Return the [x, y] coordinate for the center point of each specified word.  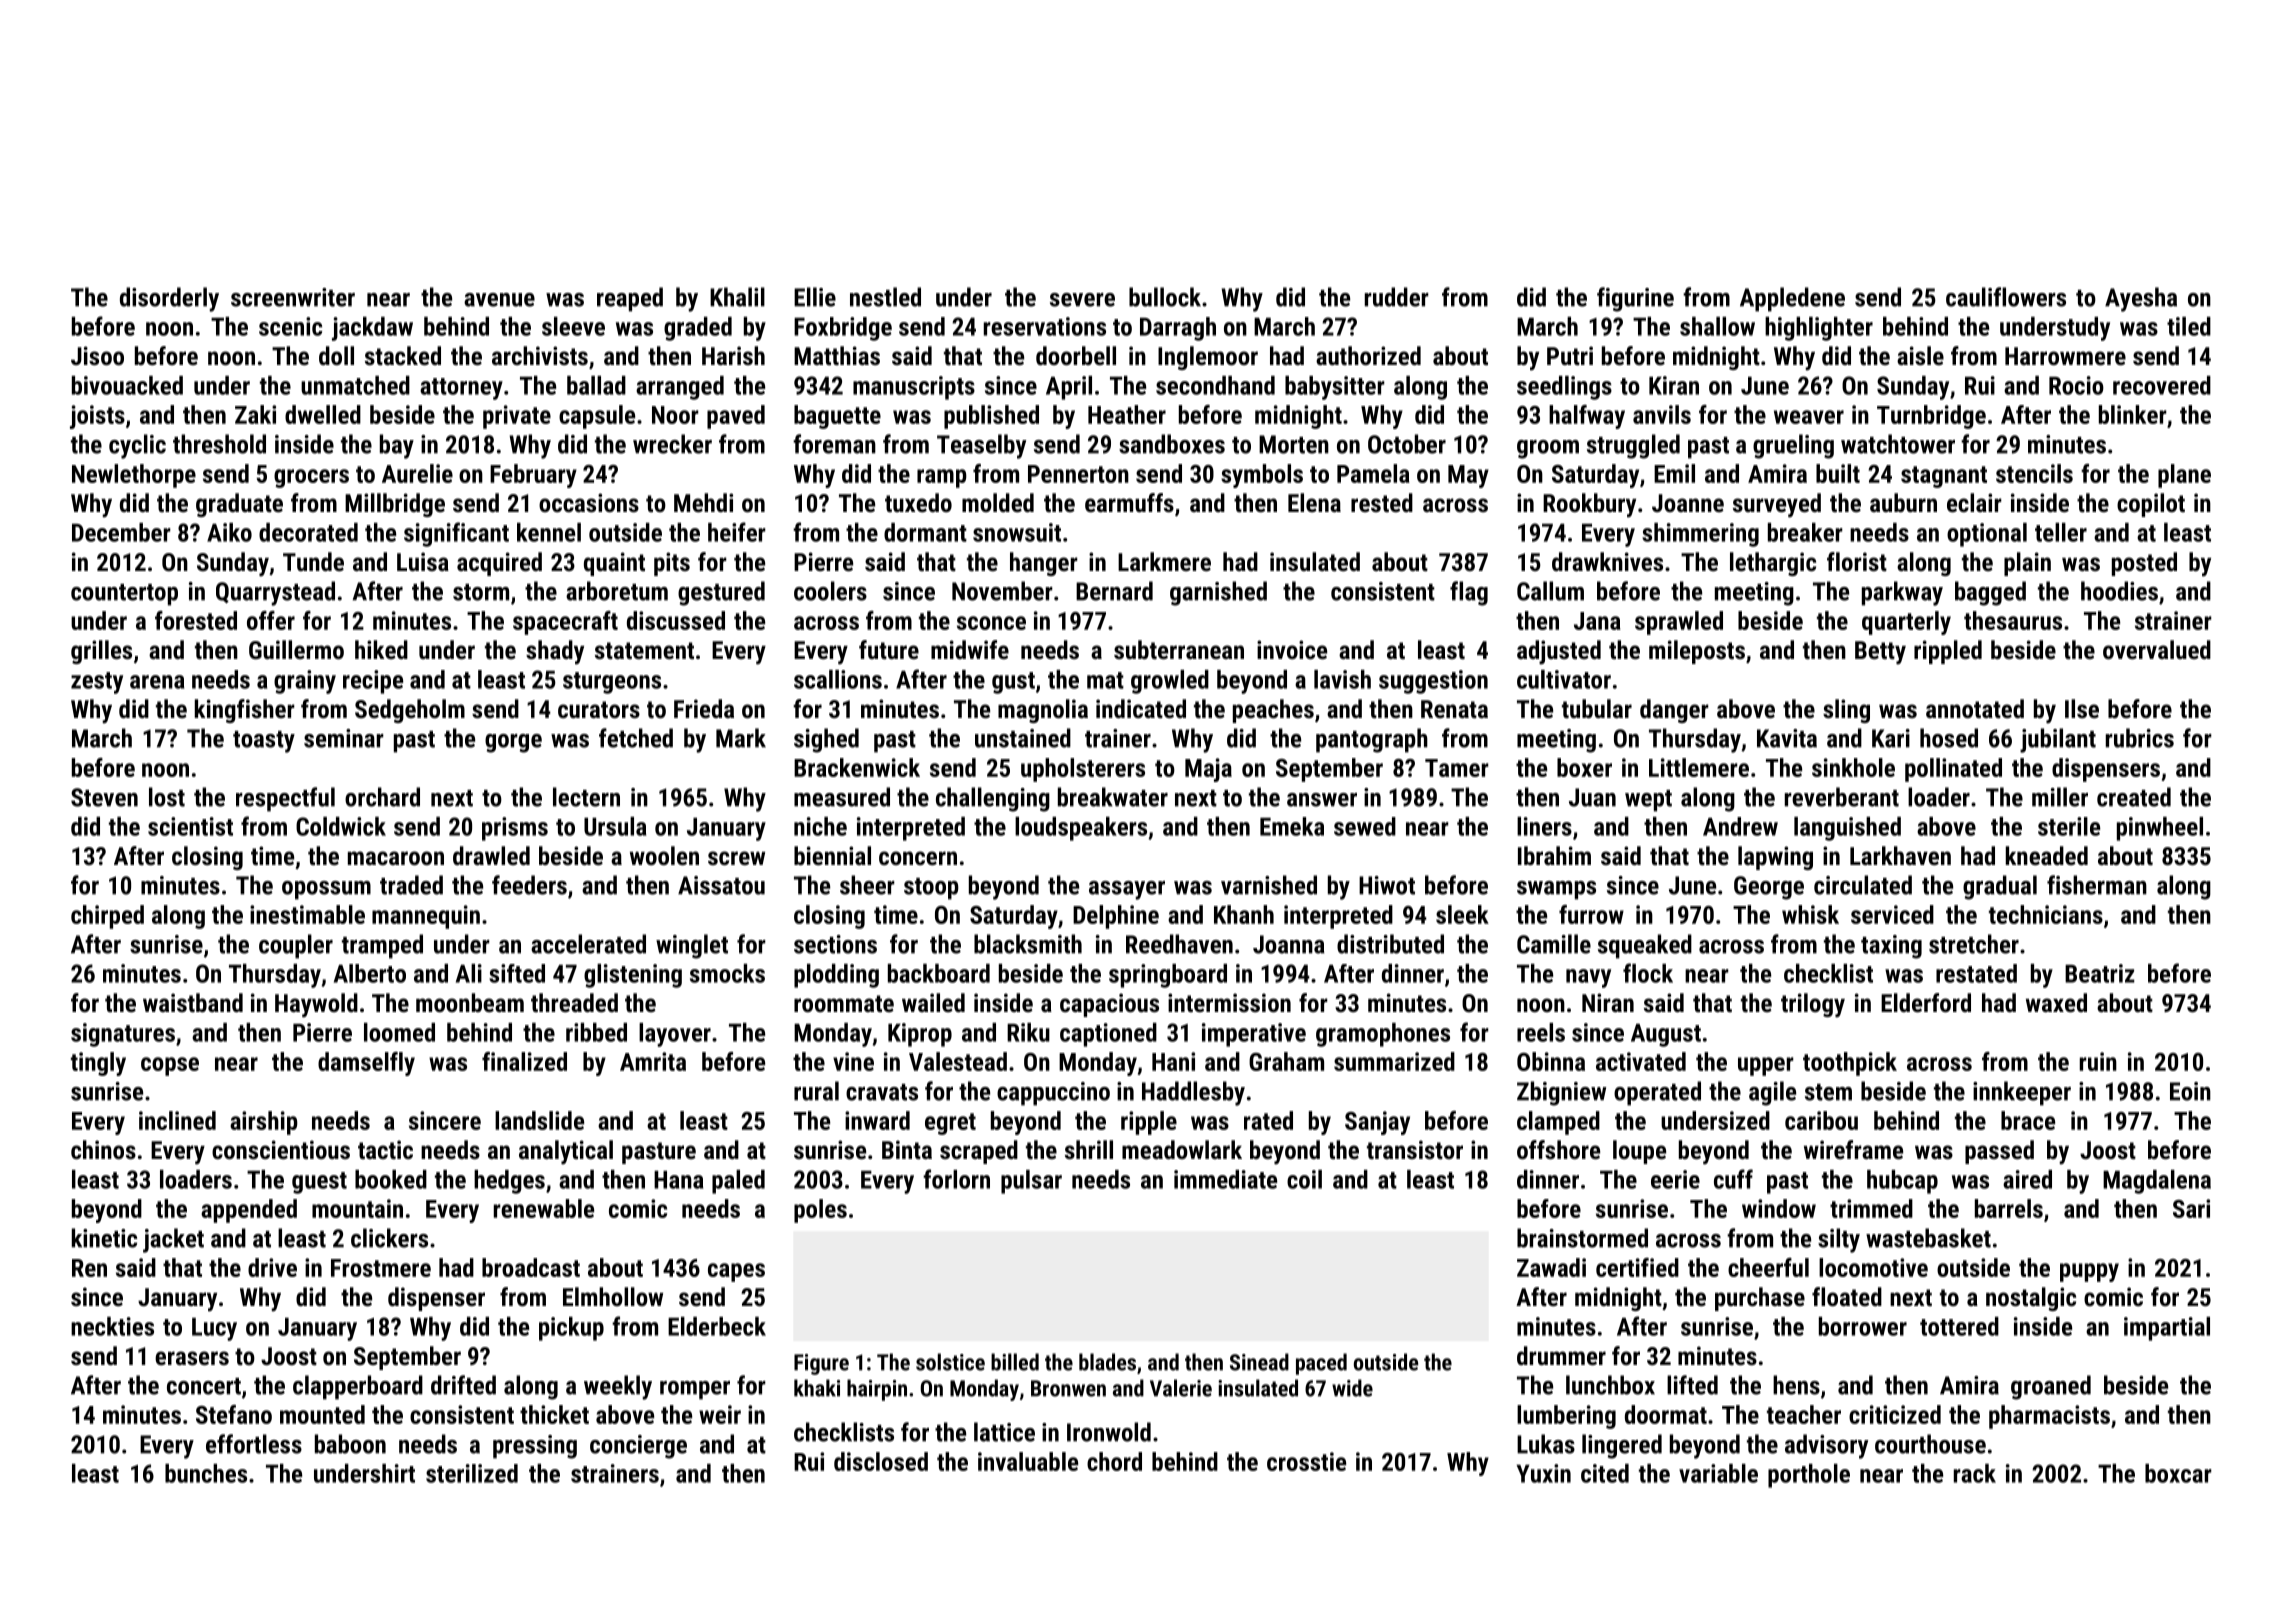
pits [672, 564]
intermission [1229, 1002]
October [1407, 444]
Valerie [1181, 1388]
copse [170, 1066]
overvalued [2157, 649]
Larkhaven [1900, 855]
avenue [499, 300]
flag [1469, 593]
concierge [638, 1447]
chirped [107, 917]
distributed [1390, 944]
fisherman [2097, 885]
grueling [1793, 446]
